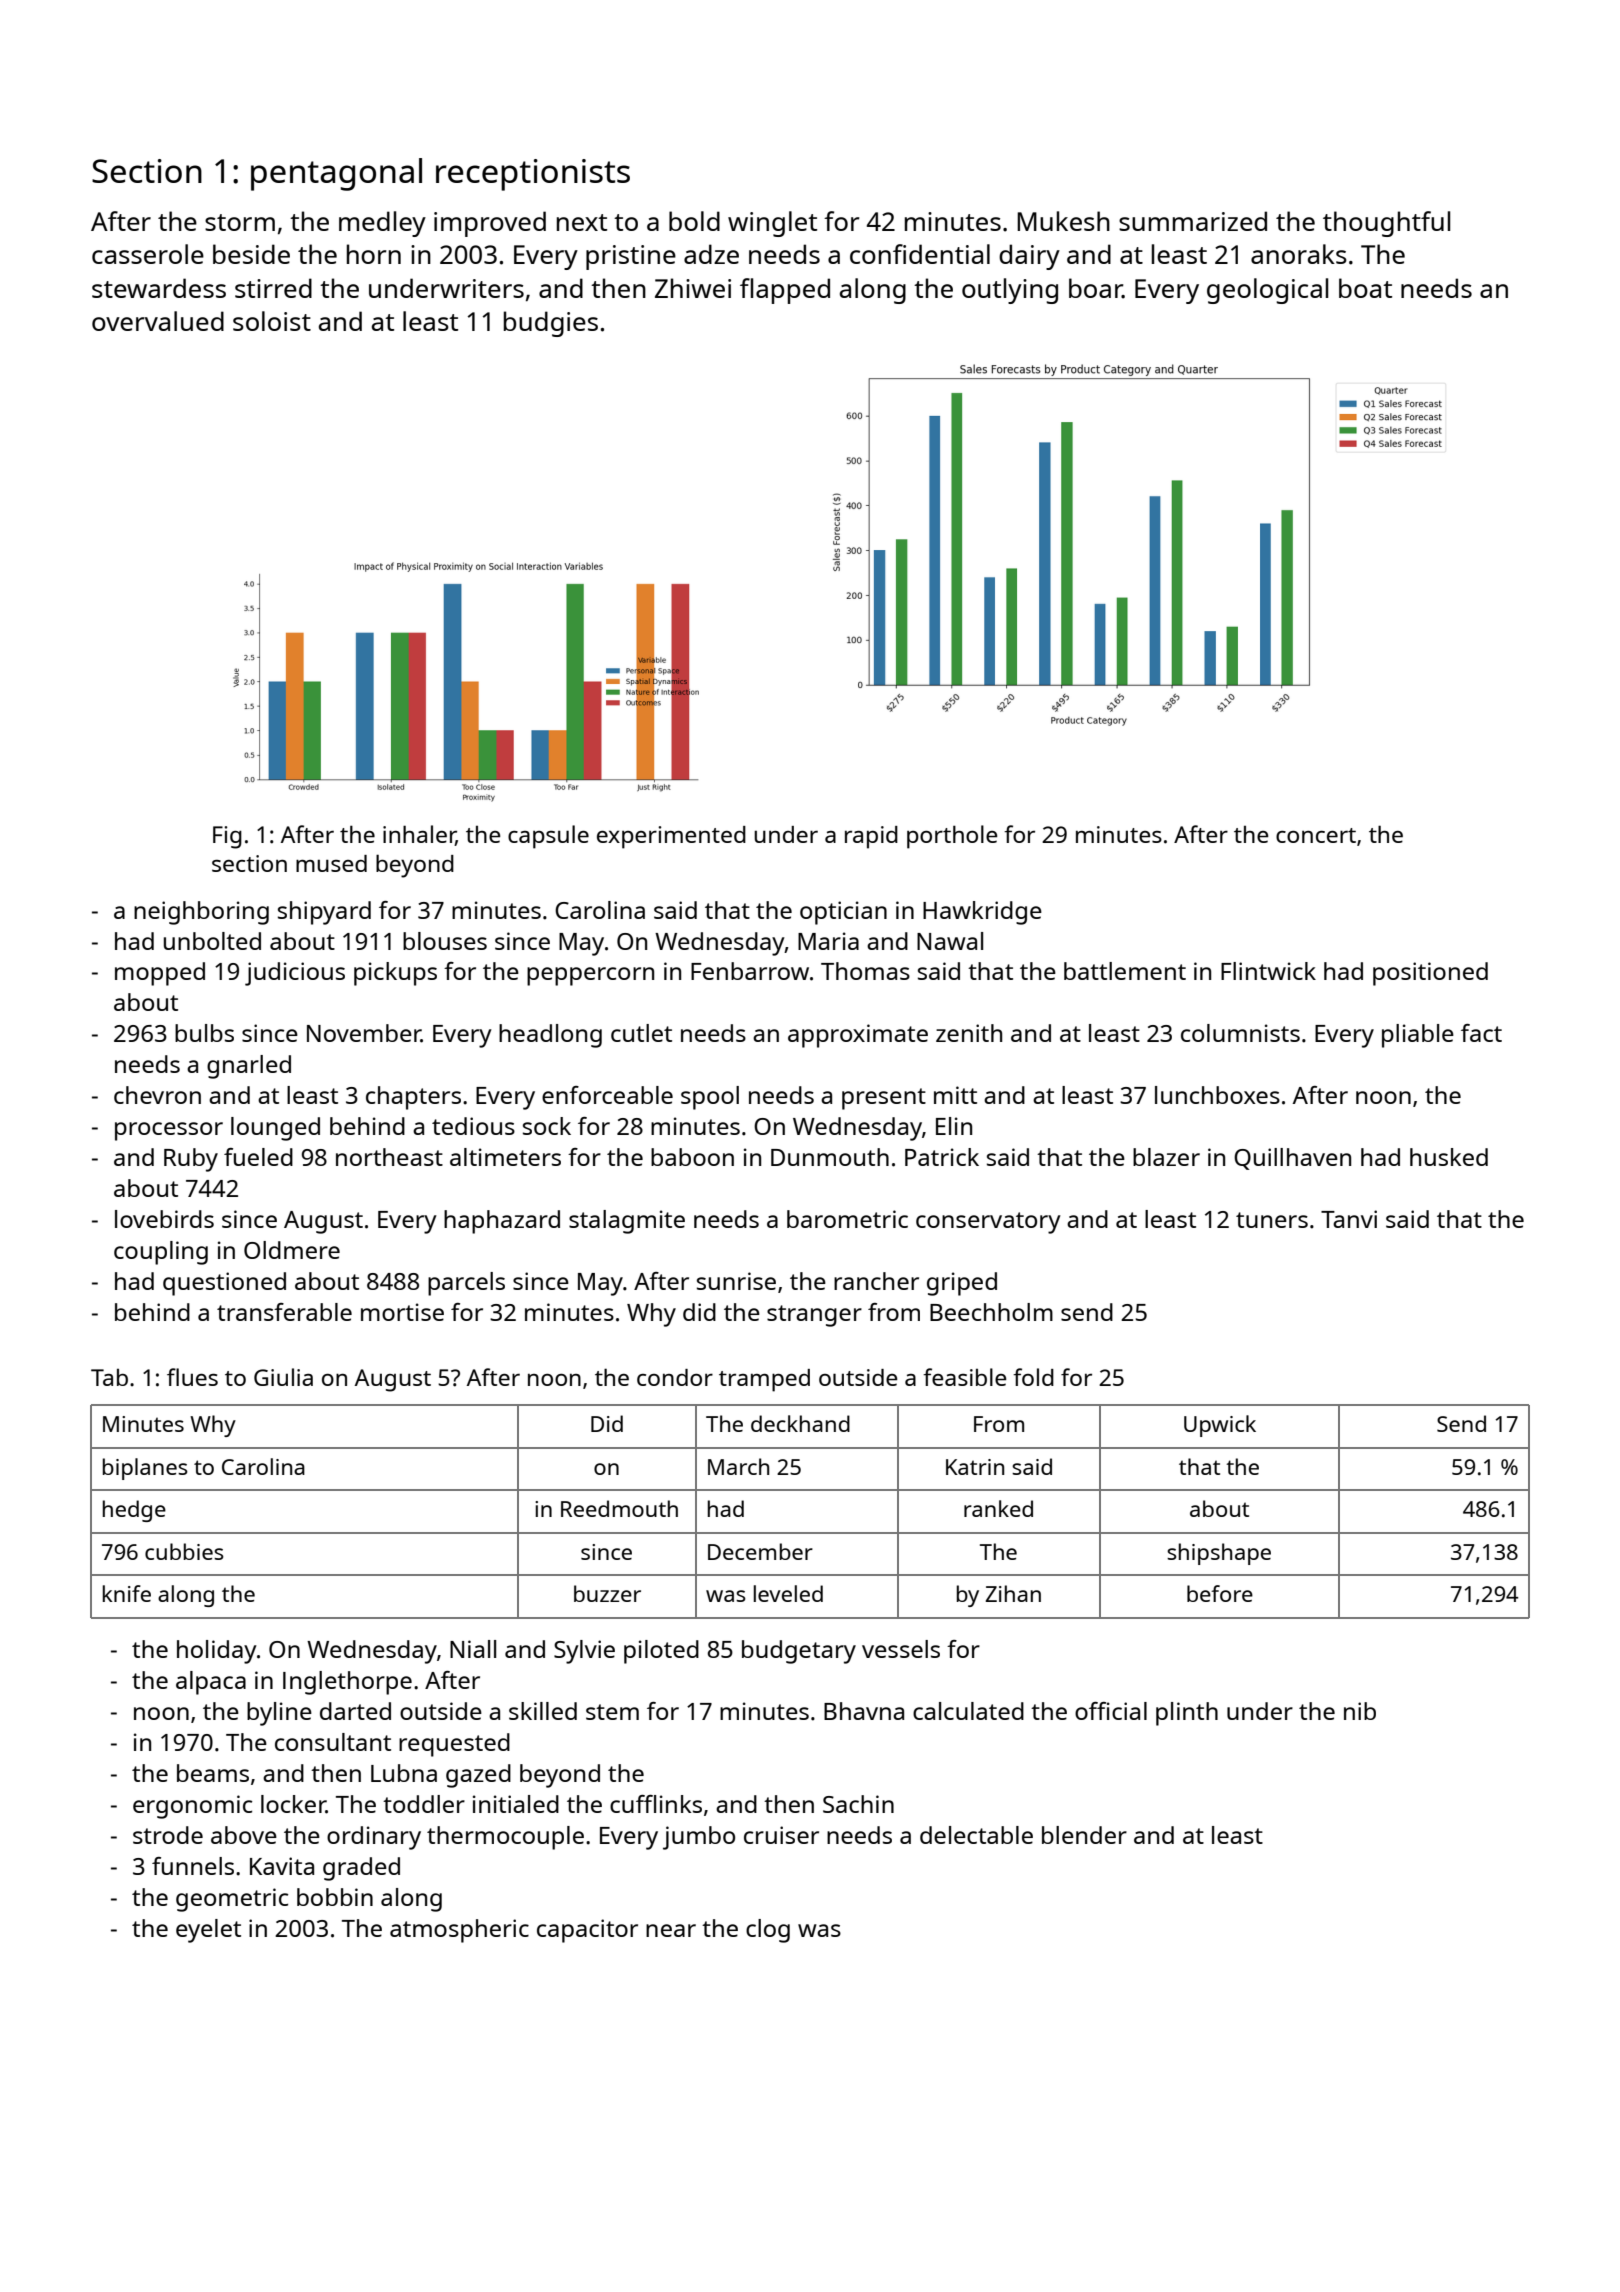 The height and width of the page is (2292, 1620). I want to click on clog, so click(768, 1931).
